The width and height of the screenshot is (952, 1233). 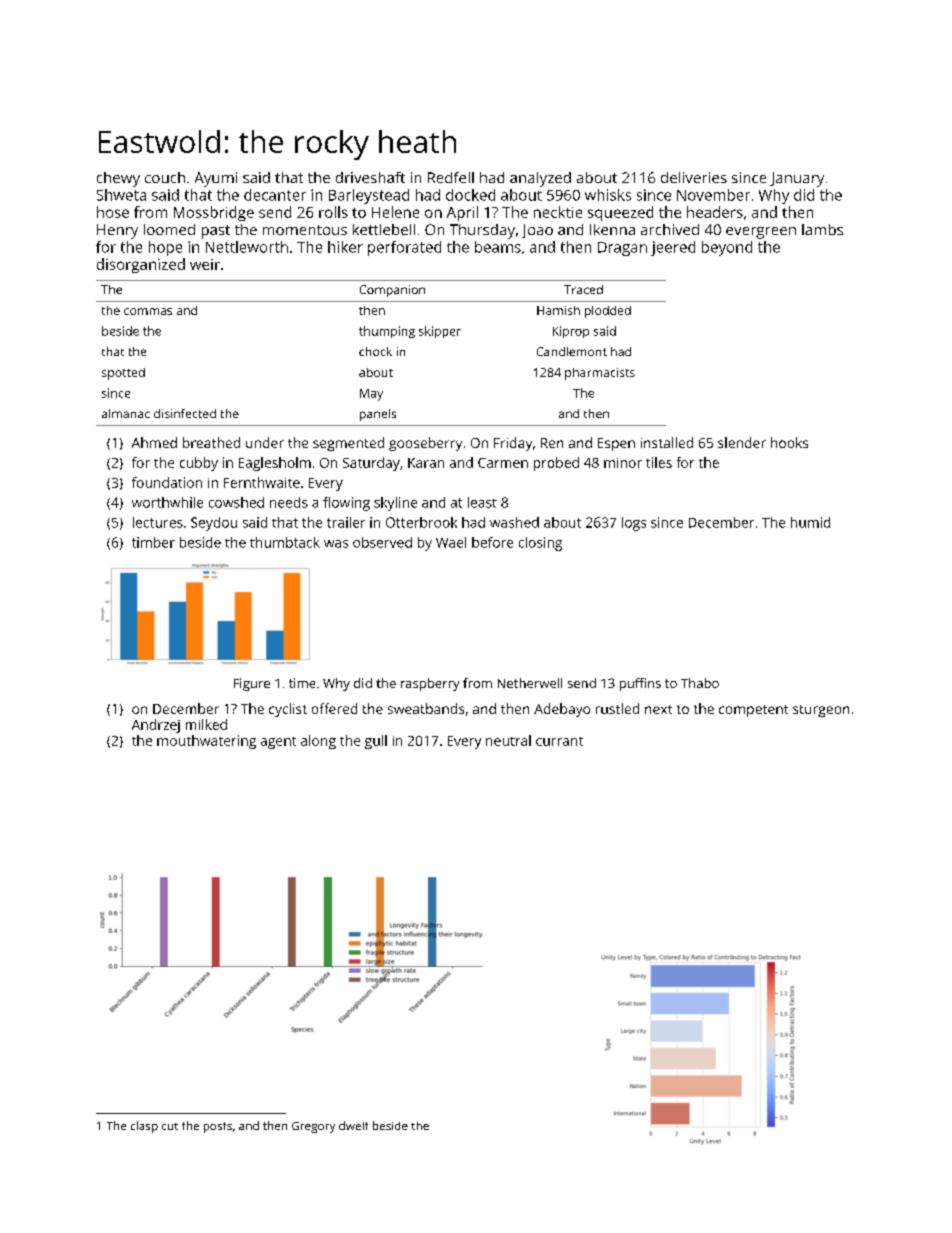 I want to click on Thabo, so click(x=700, y=683).
